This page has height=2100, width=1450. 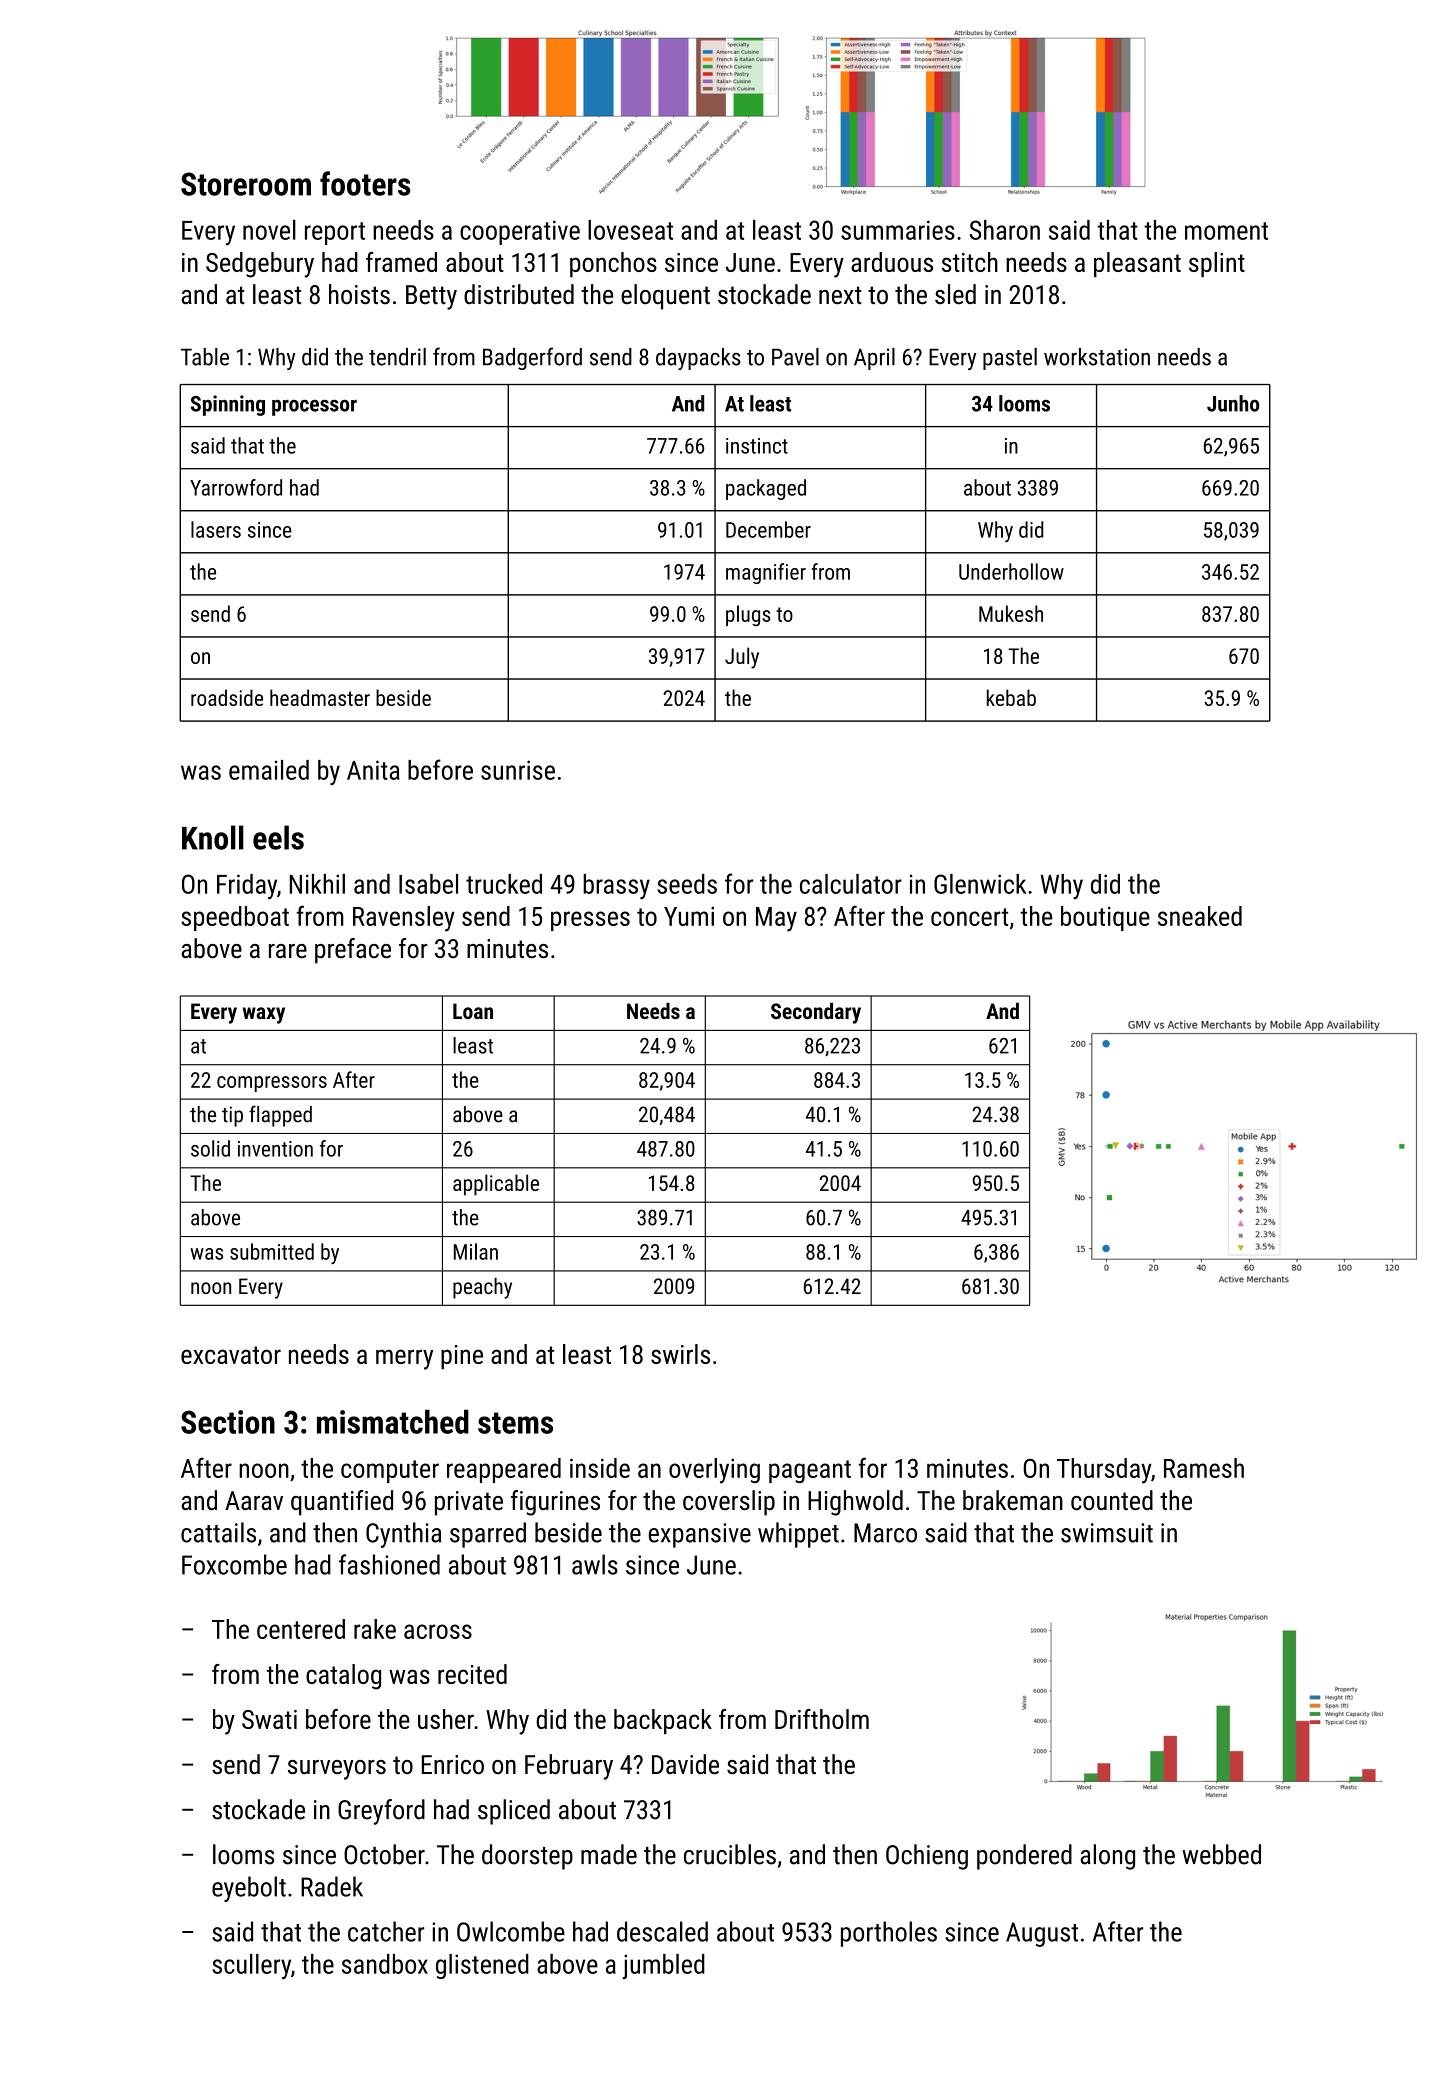 What do you see at coordinates (1204, 1468) in the page?
I see `Ramesh` at bounding box center [1204, 1468].
